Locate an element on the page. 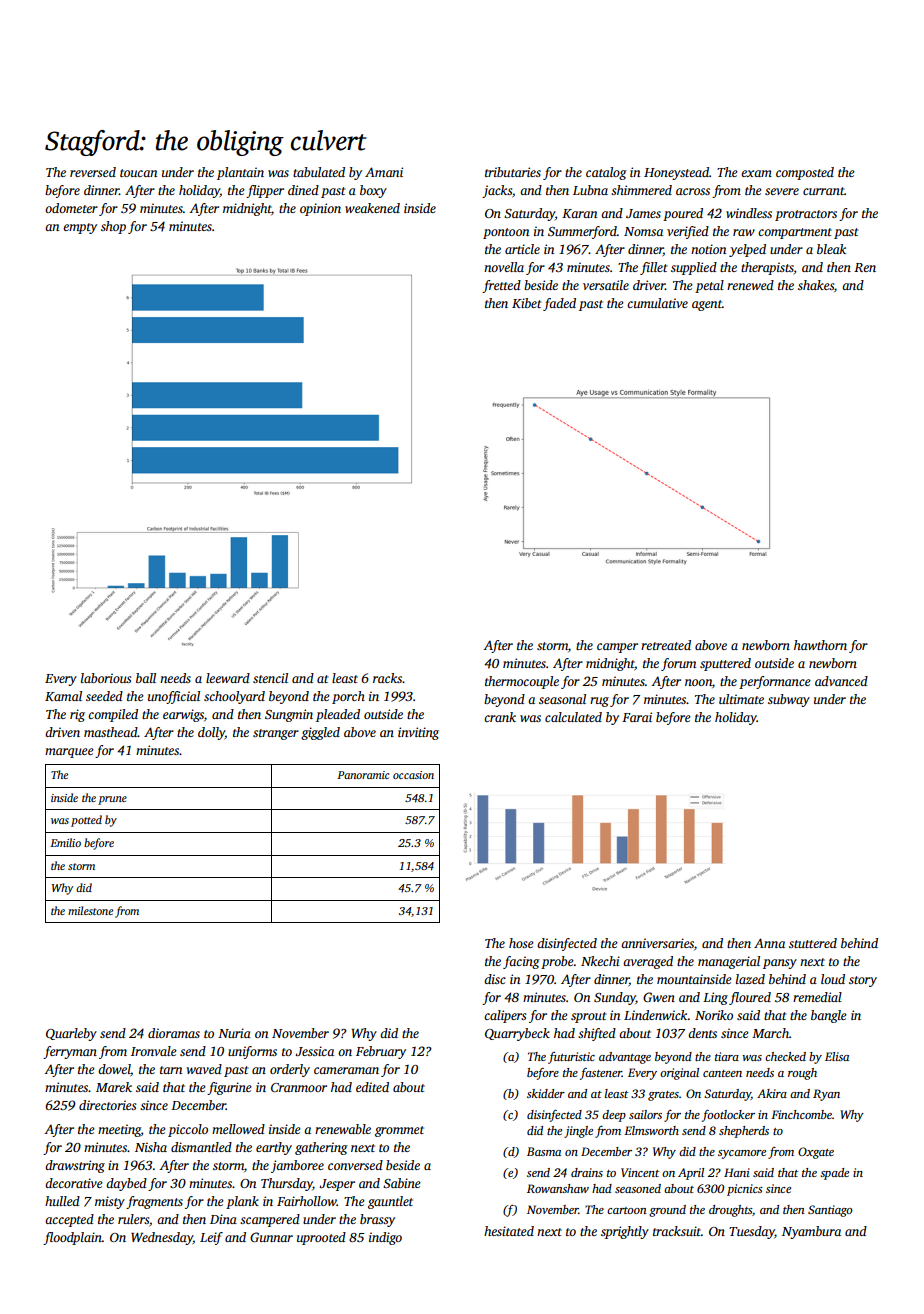  Jessica is located at coordinates (314, 1051).
